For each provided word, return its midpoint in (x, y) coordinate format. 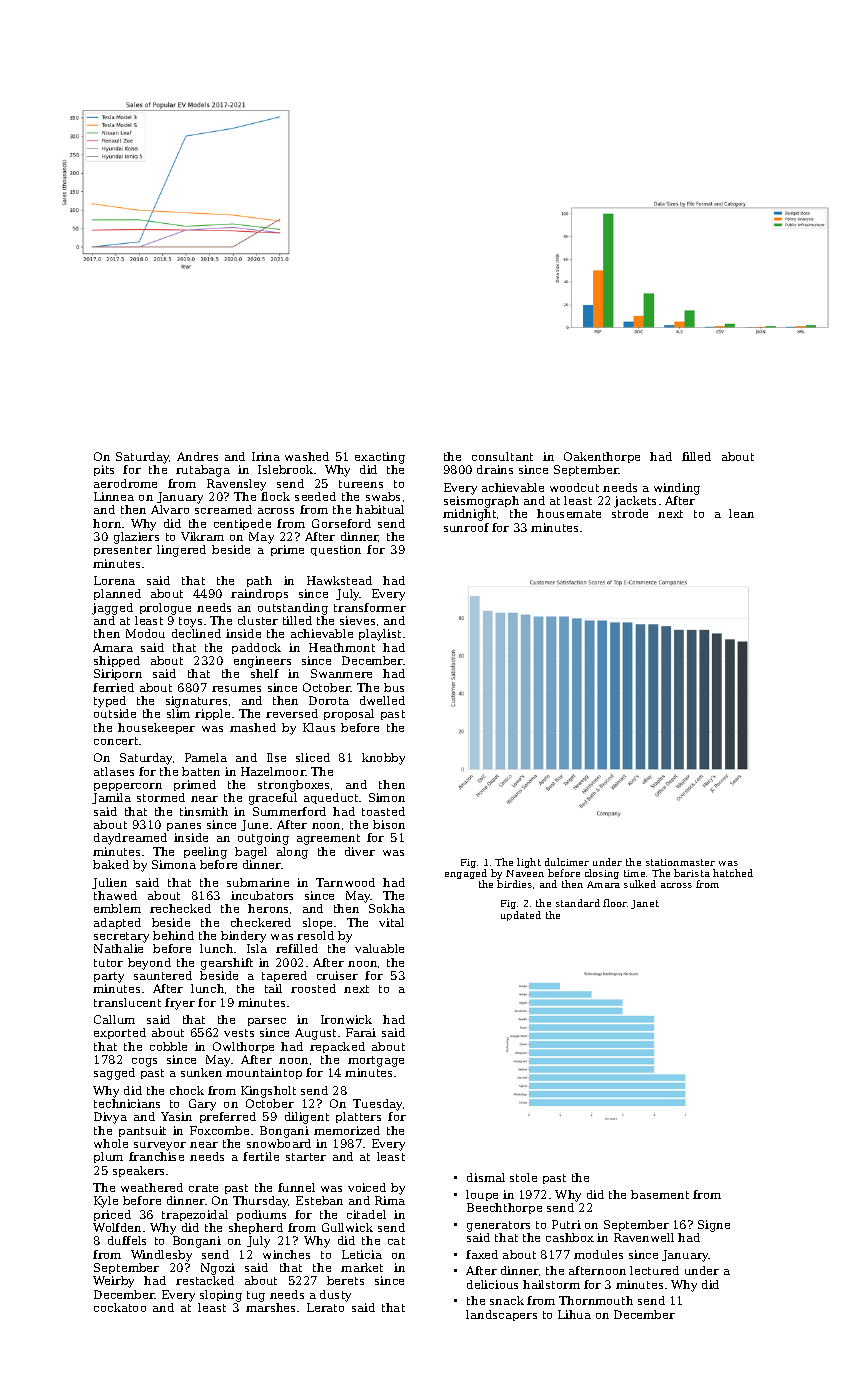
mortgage (376, 1061)
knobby (383, 759)
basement (660, 1194)
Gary (202, 1105)
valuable (379, 948)
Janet (645, 904)
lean (741, 513)
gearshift (227, 964)
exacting (380, 458)
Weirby (113, 1282)
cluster (258, 620)
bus (394, 687)
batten (201, 771)
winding (677, 489)
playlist (380, 635)
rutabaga (203, 471)
